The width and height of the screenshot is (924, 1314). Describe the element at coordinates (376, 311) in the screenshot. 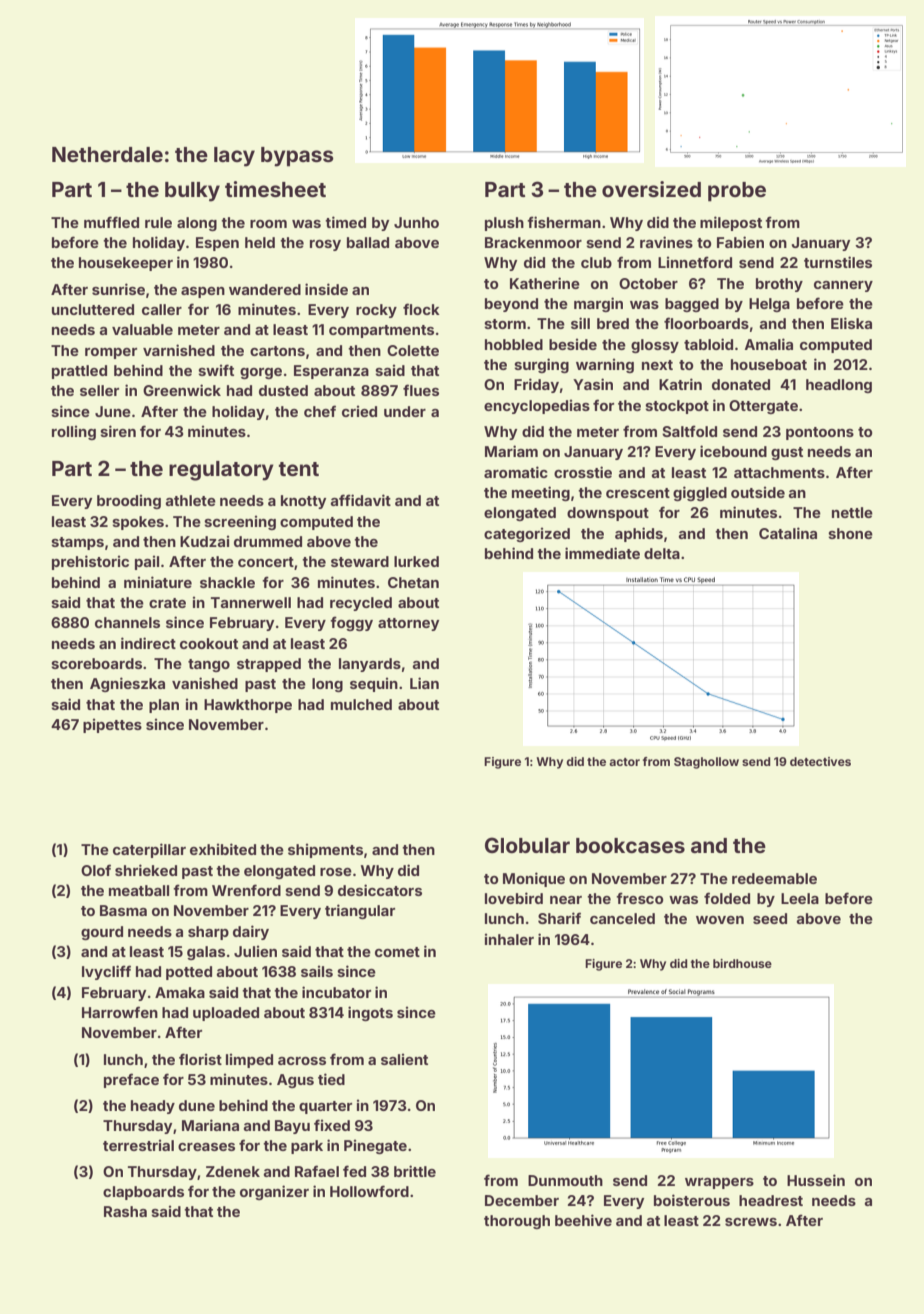

I see `rocky` at that location.
